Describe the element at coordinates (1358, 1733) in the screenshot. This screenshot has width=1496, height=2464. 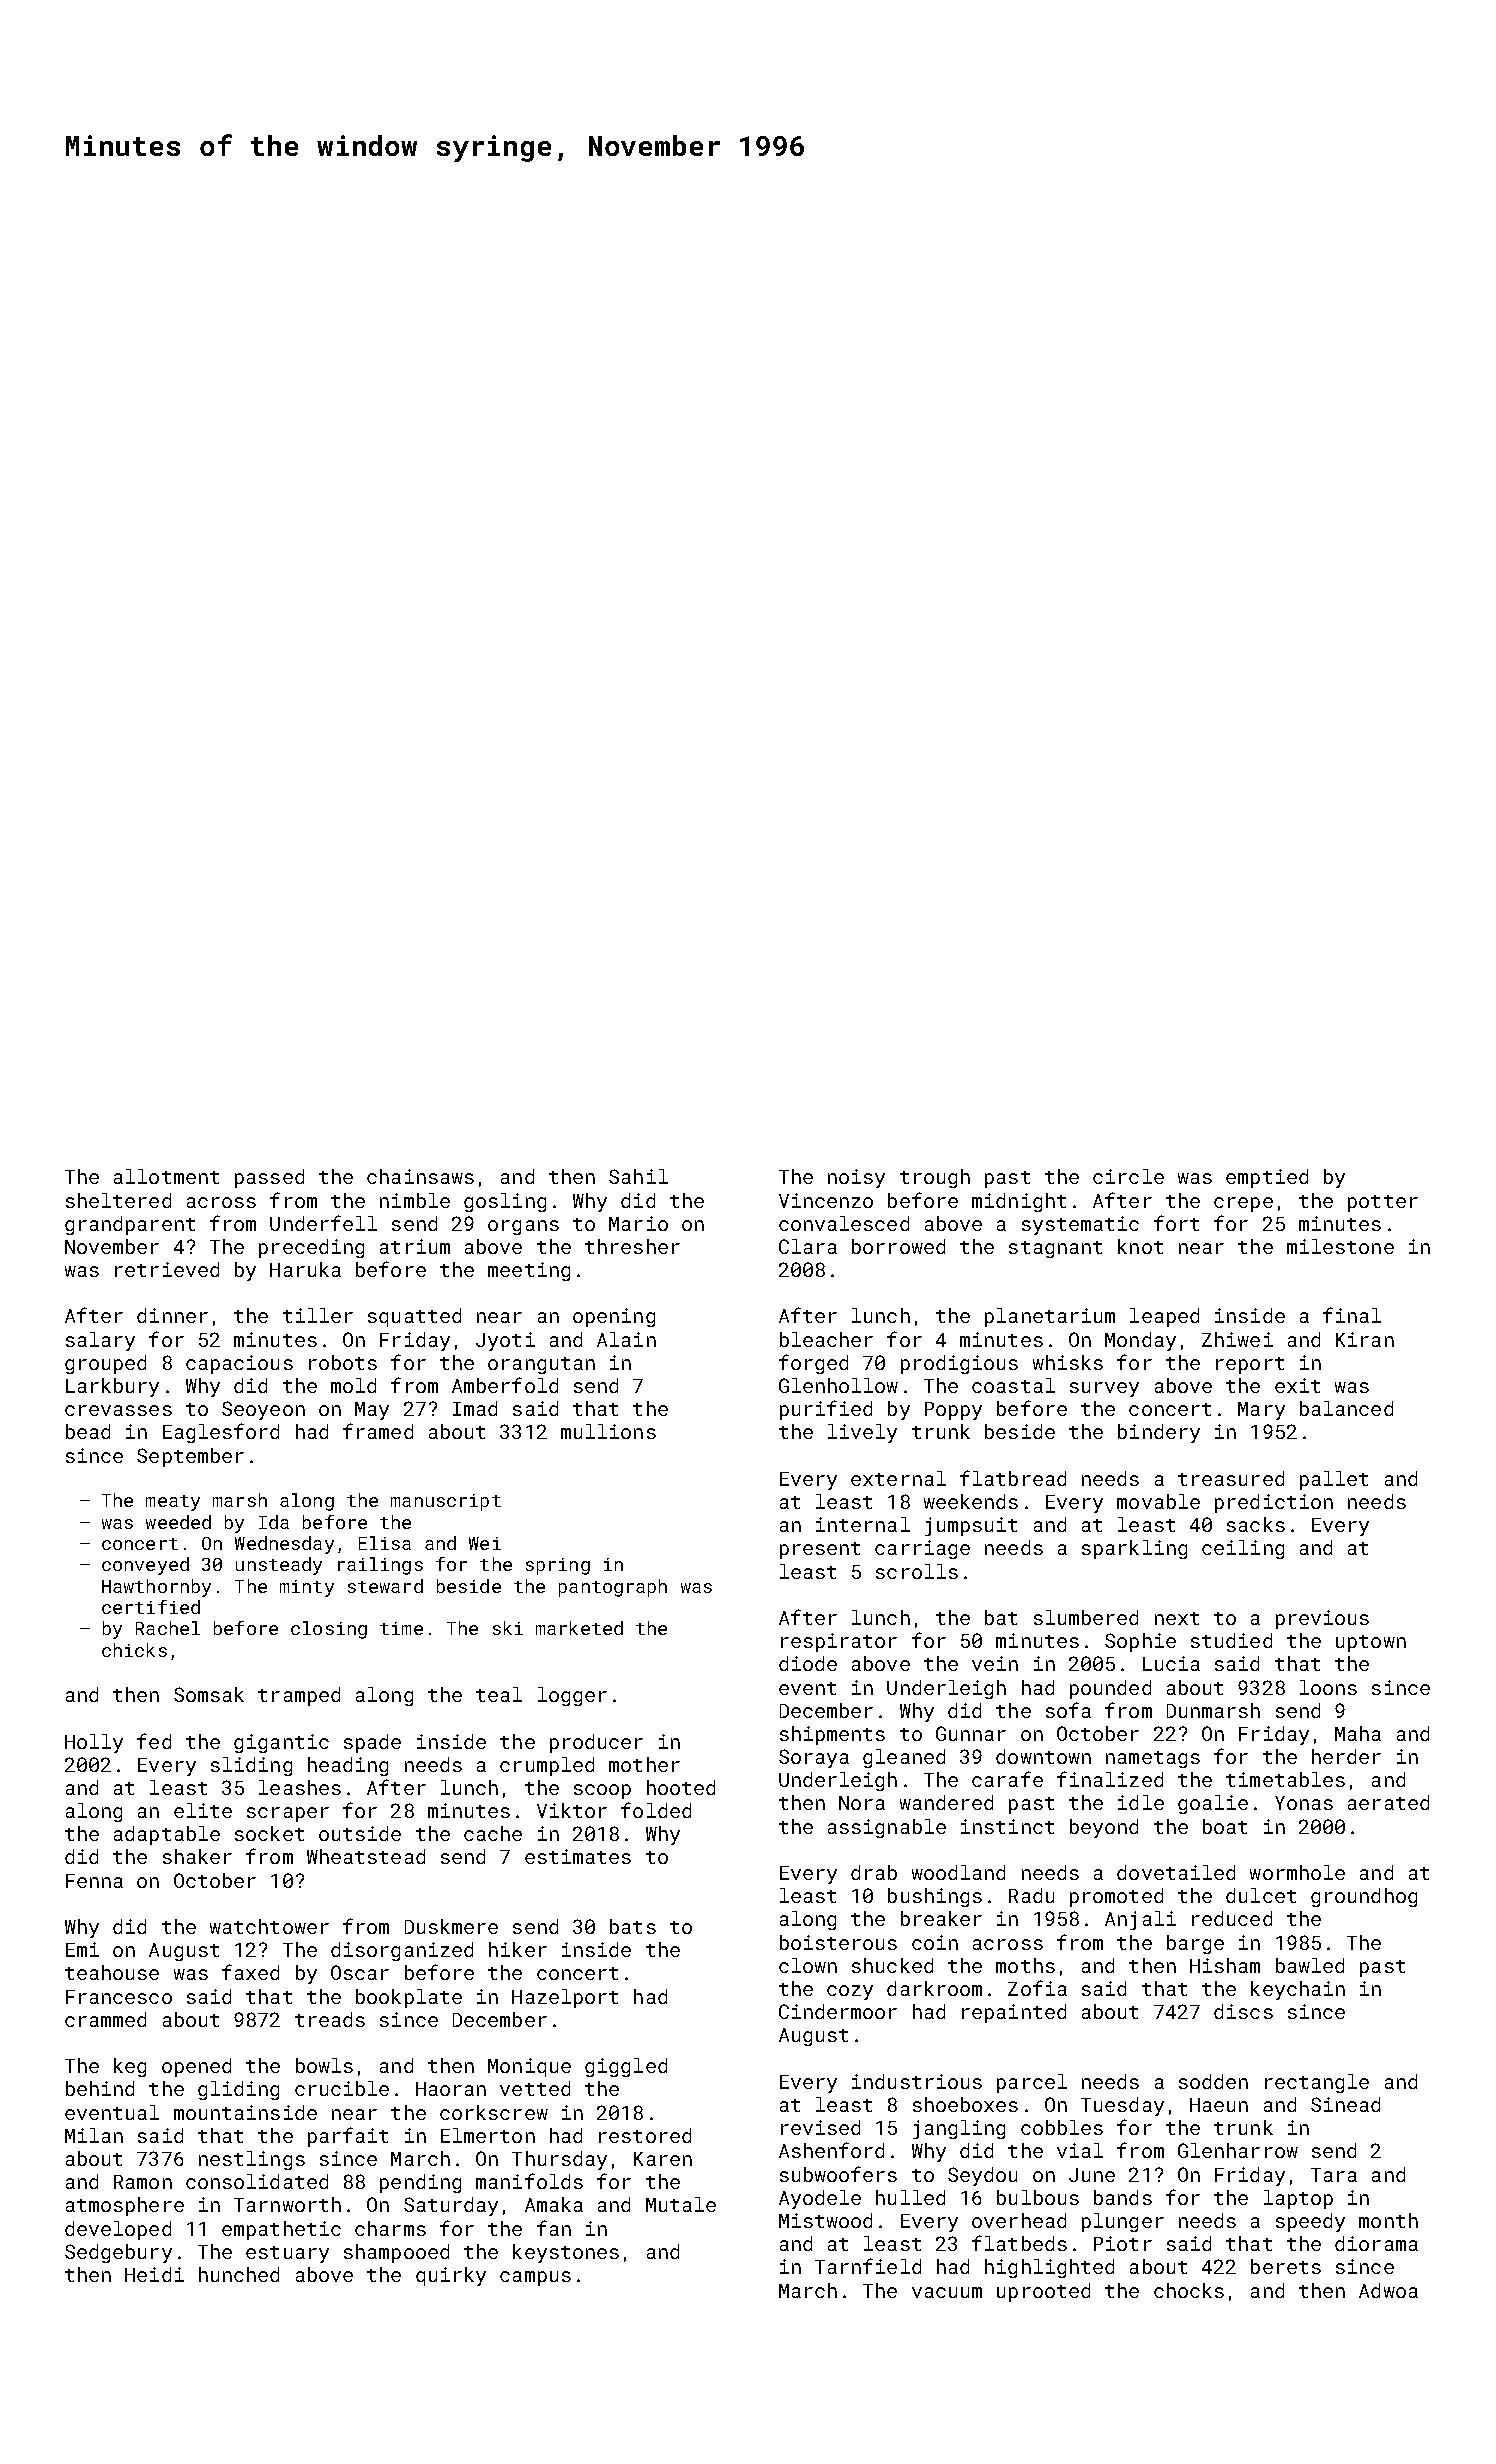
I see `Maha` at that location.
